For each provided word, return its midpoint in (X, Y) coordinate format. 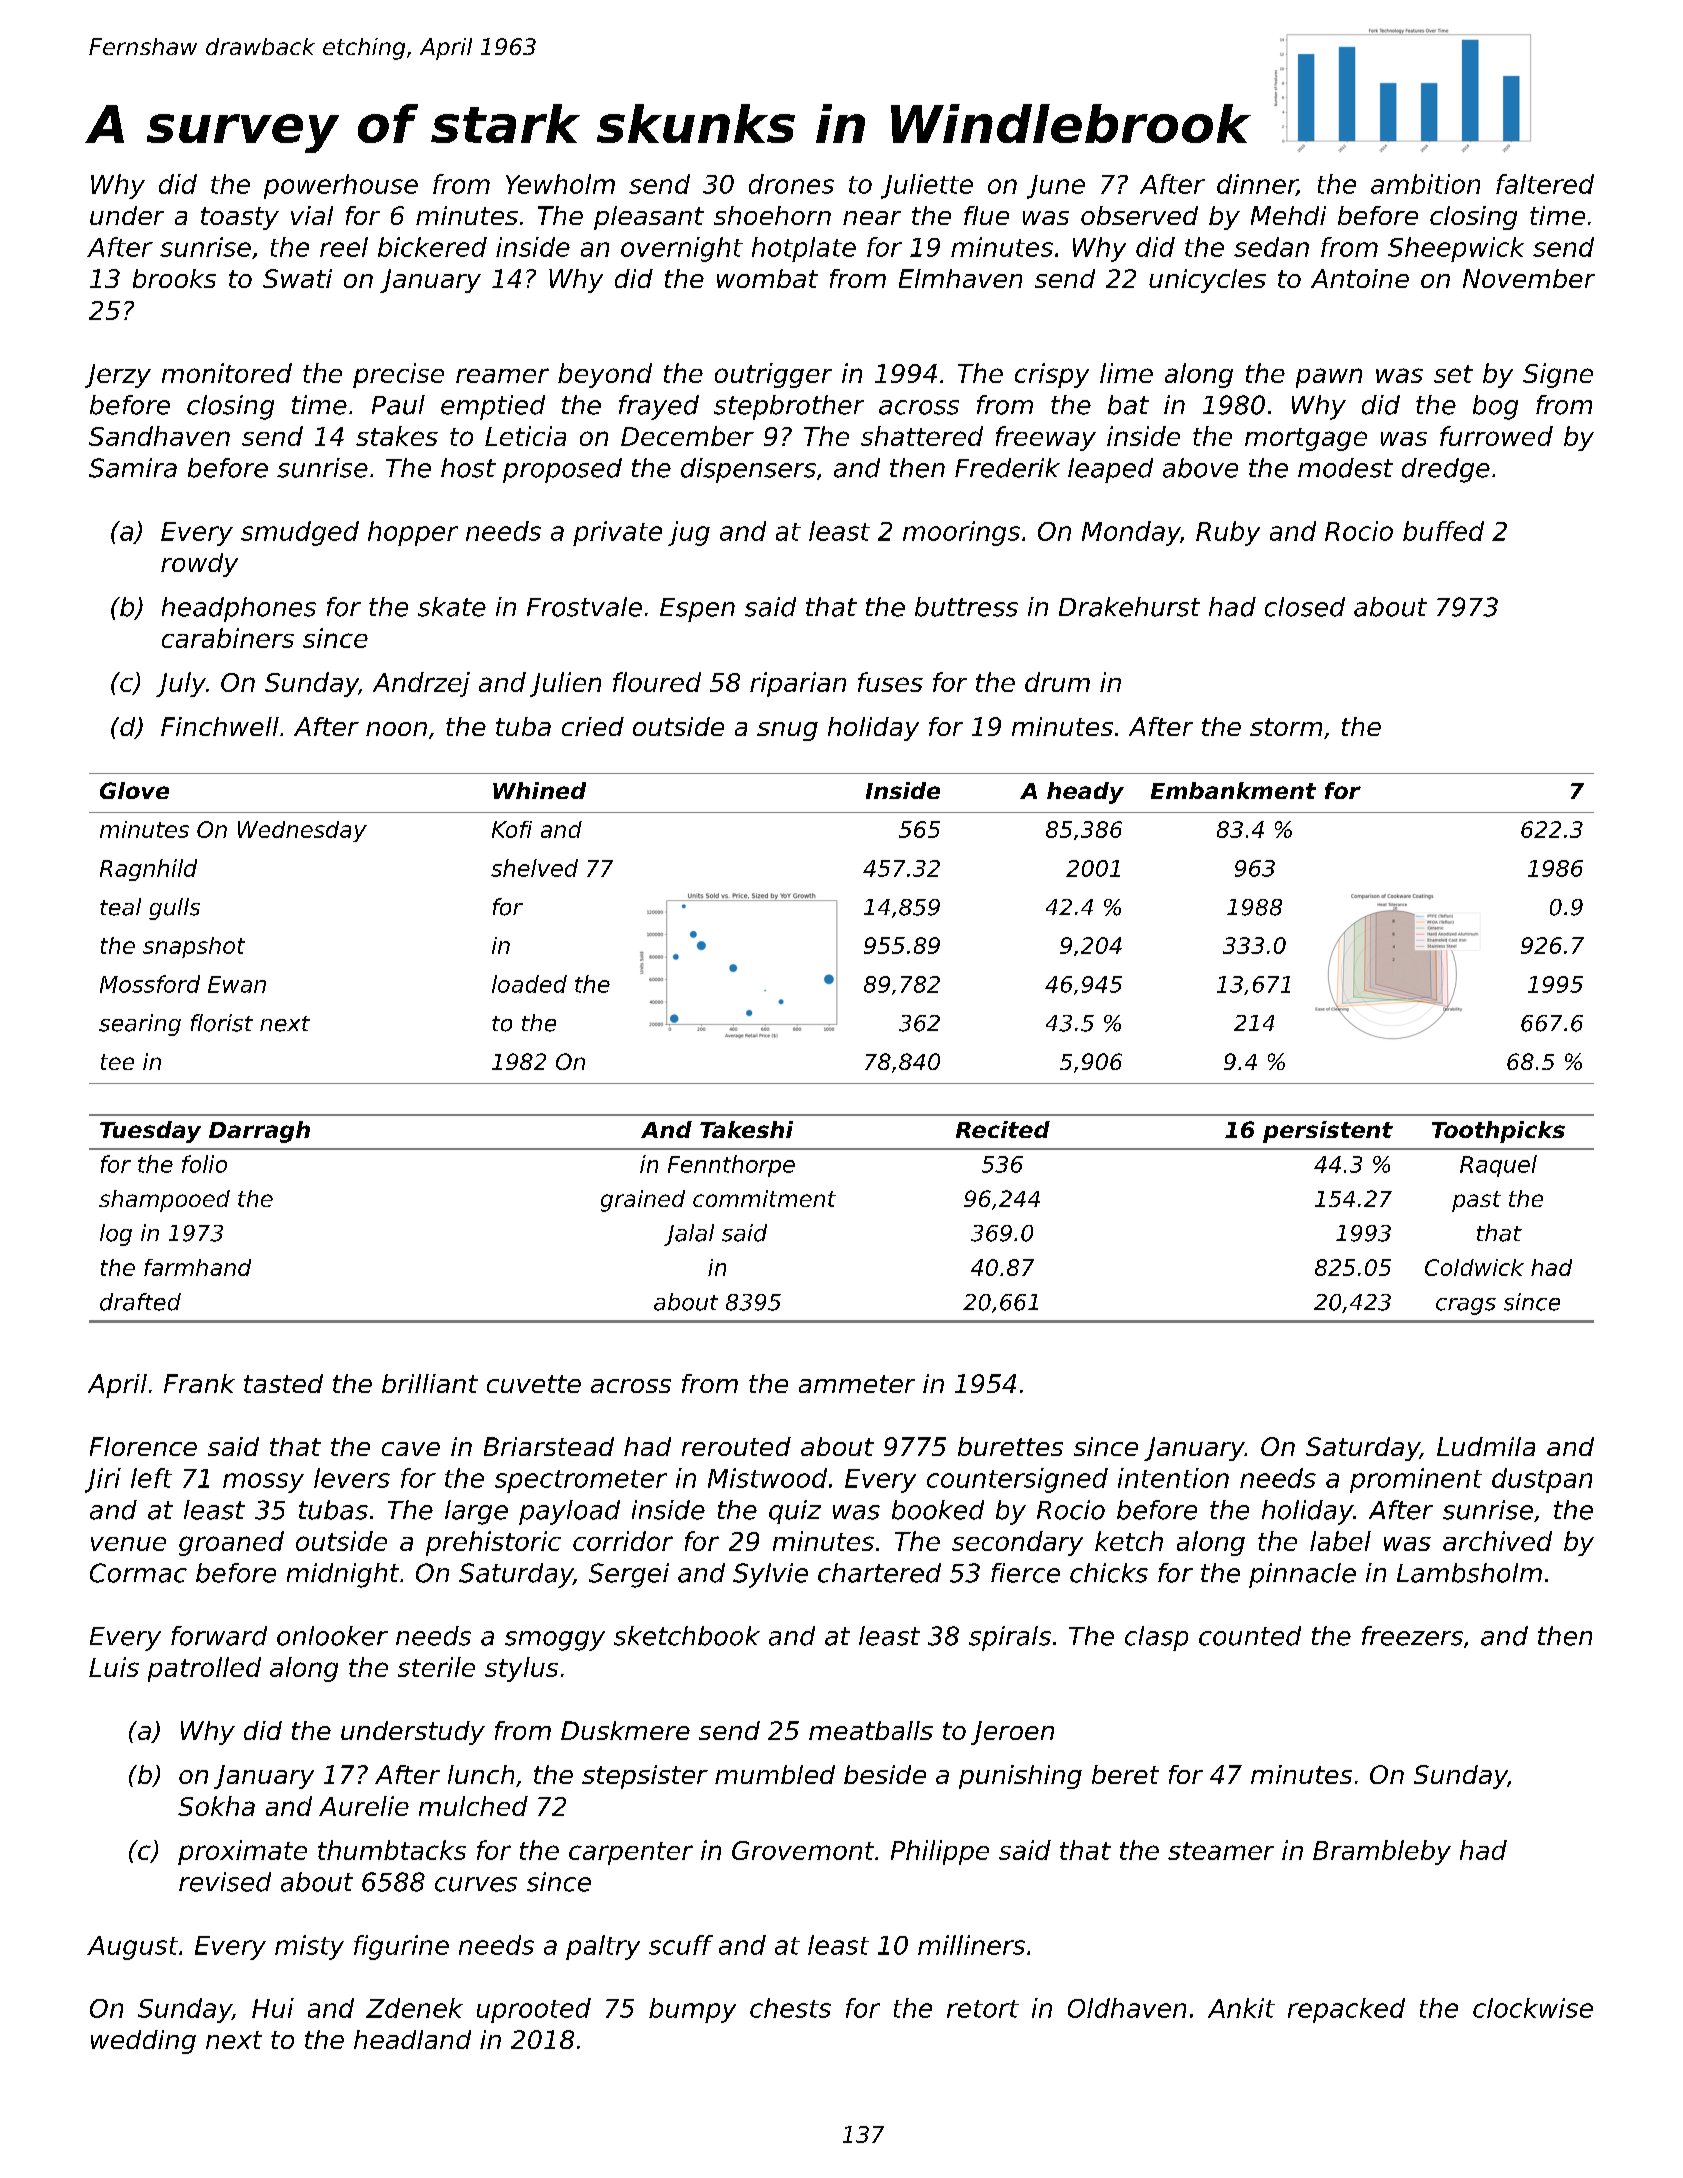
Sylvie (770, 1575)
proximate (242, 1852)
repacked (1346, 2010)
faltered (1545, 184)
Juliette (927, 186)
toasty (240, 218)
